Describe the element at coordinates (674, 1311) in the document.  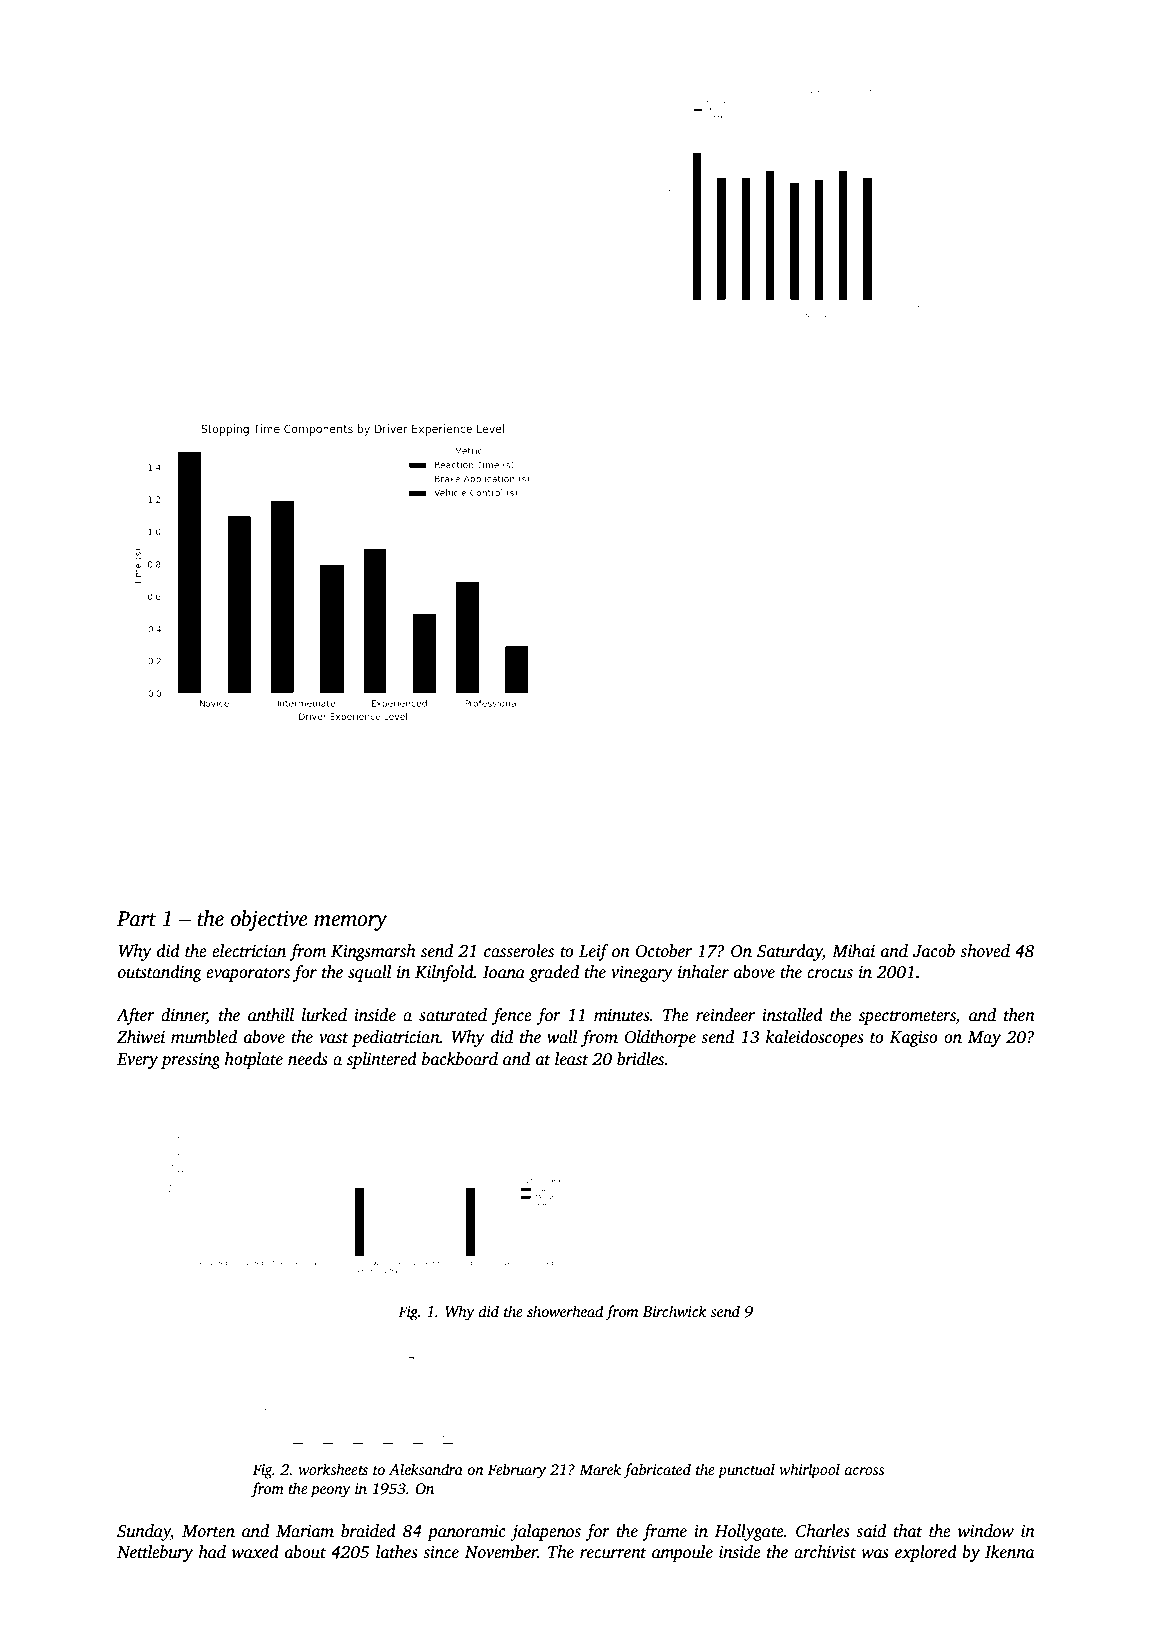
I see `Birchwick` at that location.
